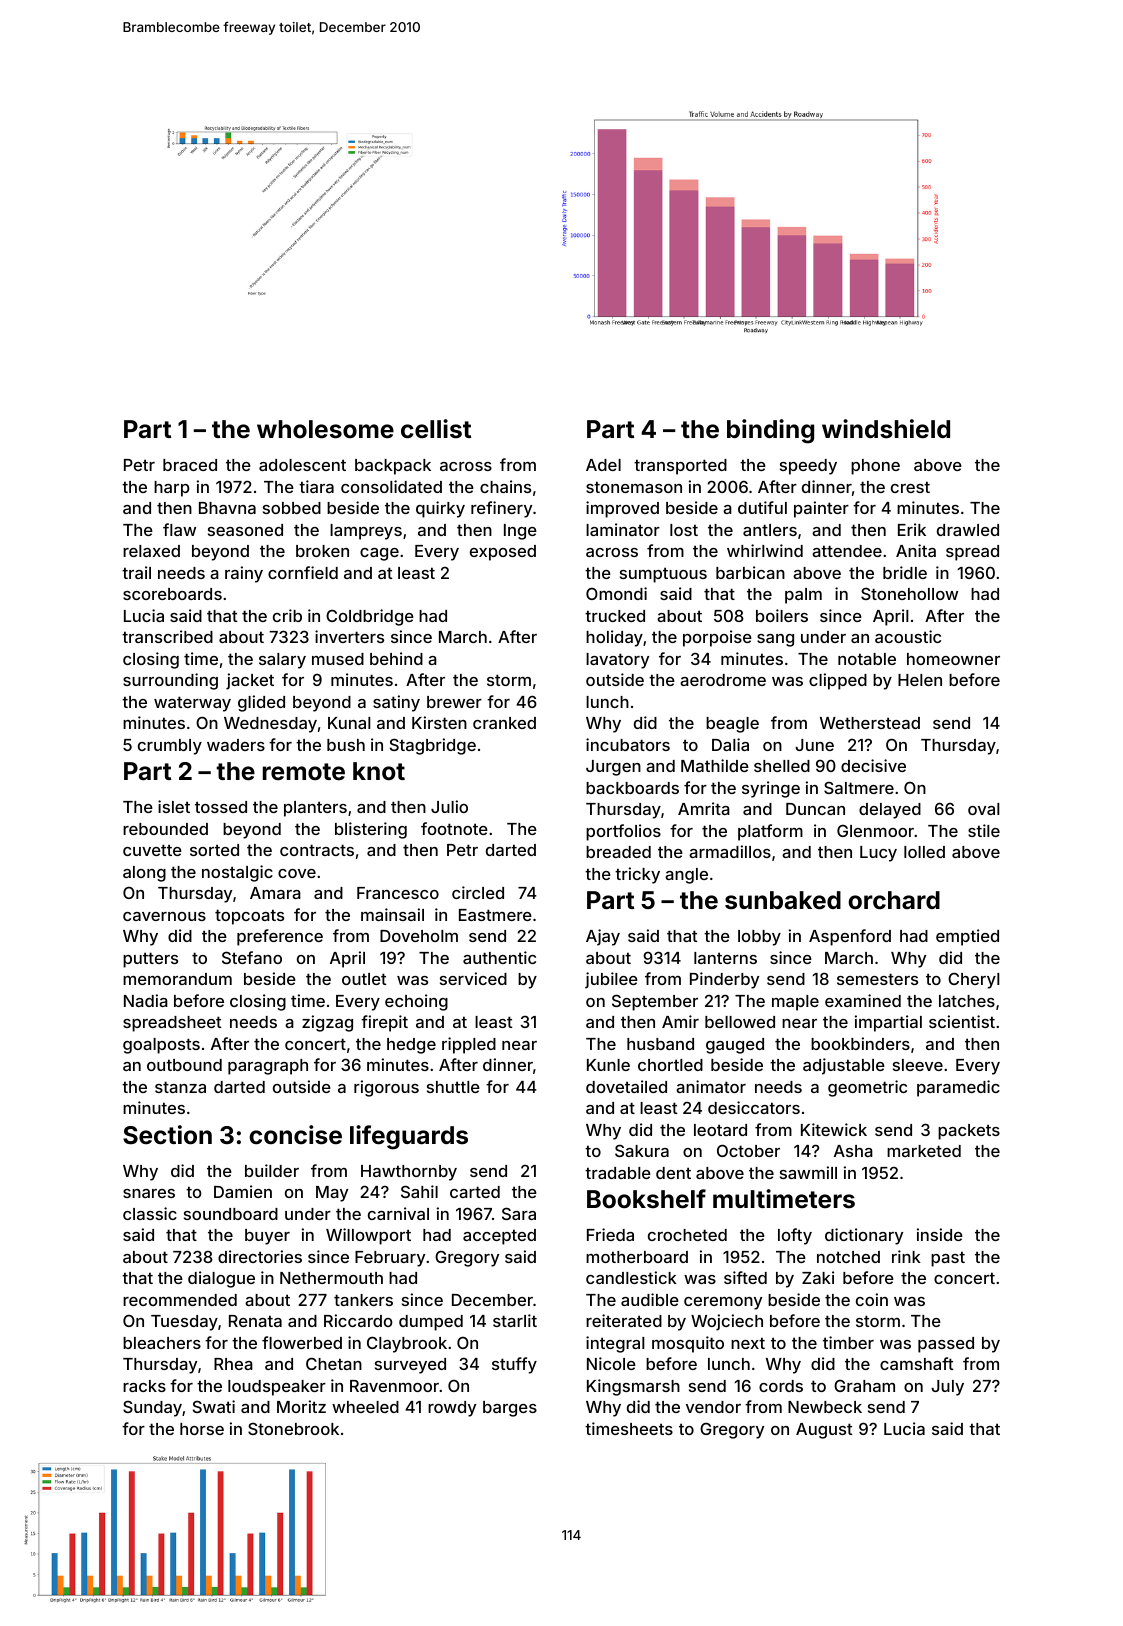  I want to click on cellist, so click(436, 429).
